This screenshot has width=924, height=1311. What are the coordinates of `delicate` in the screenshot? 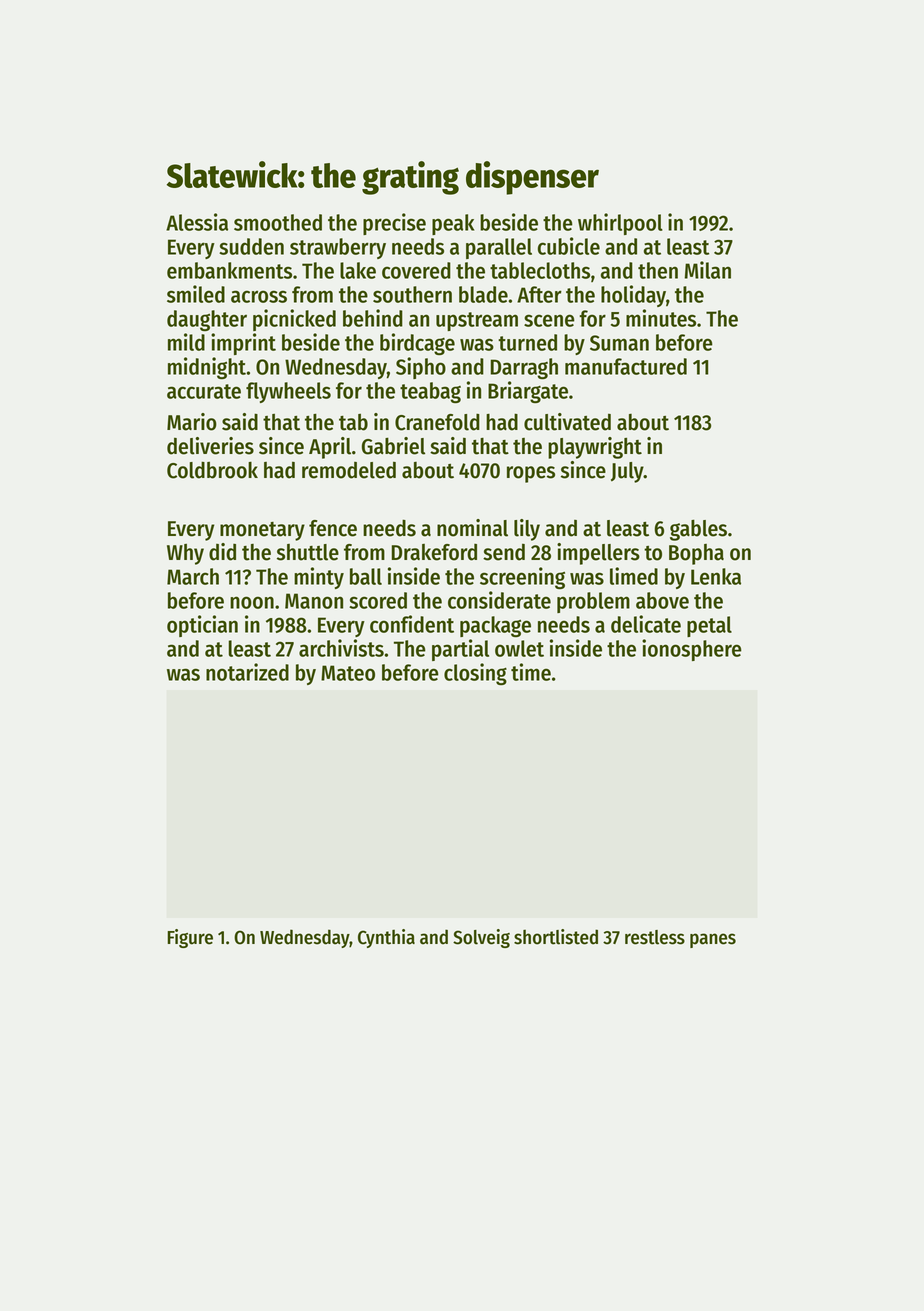 It's located at (646, 624).
